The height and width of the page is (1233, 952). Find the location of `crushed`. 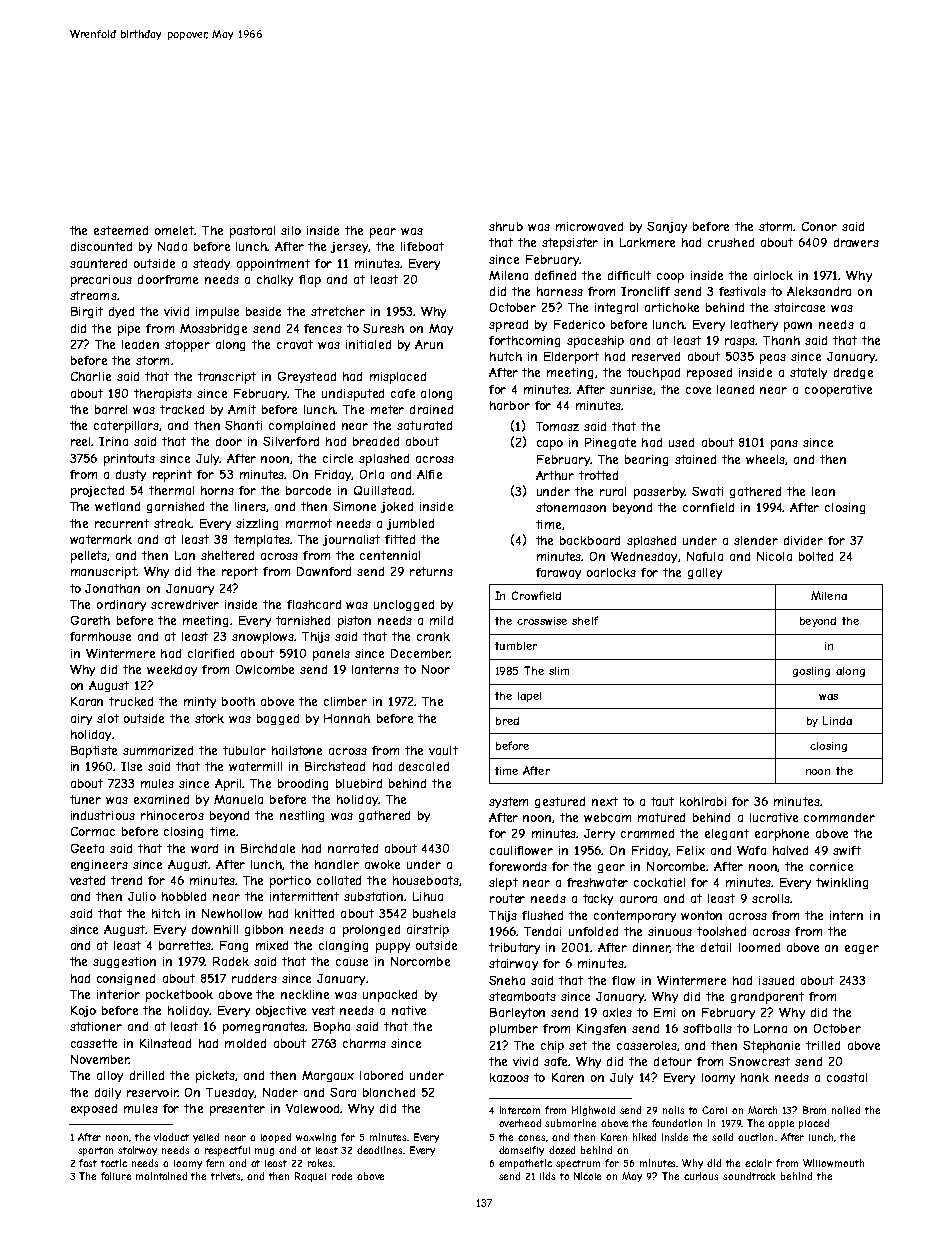

crushed is located at coordinates (731, 242).
